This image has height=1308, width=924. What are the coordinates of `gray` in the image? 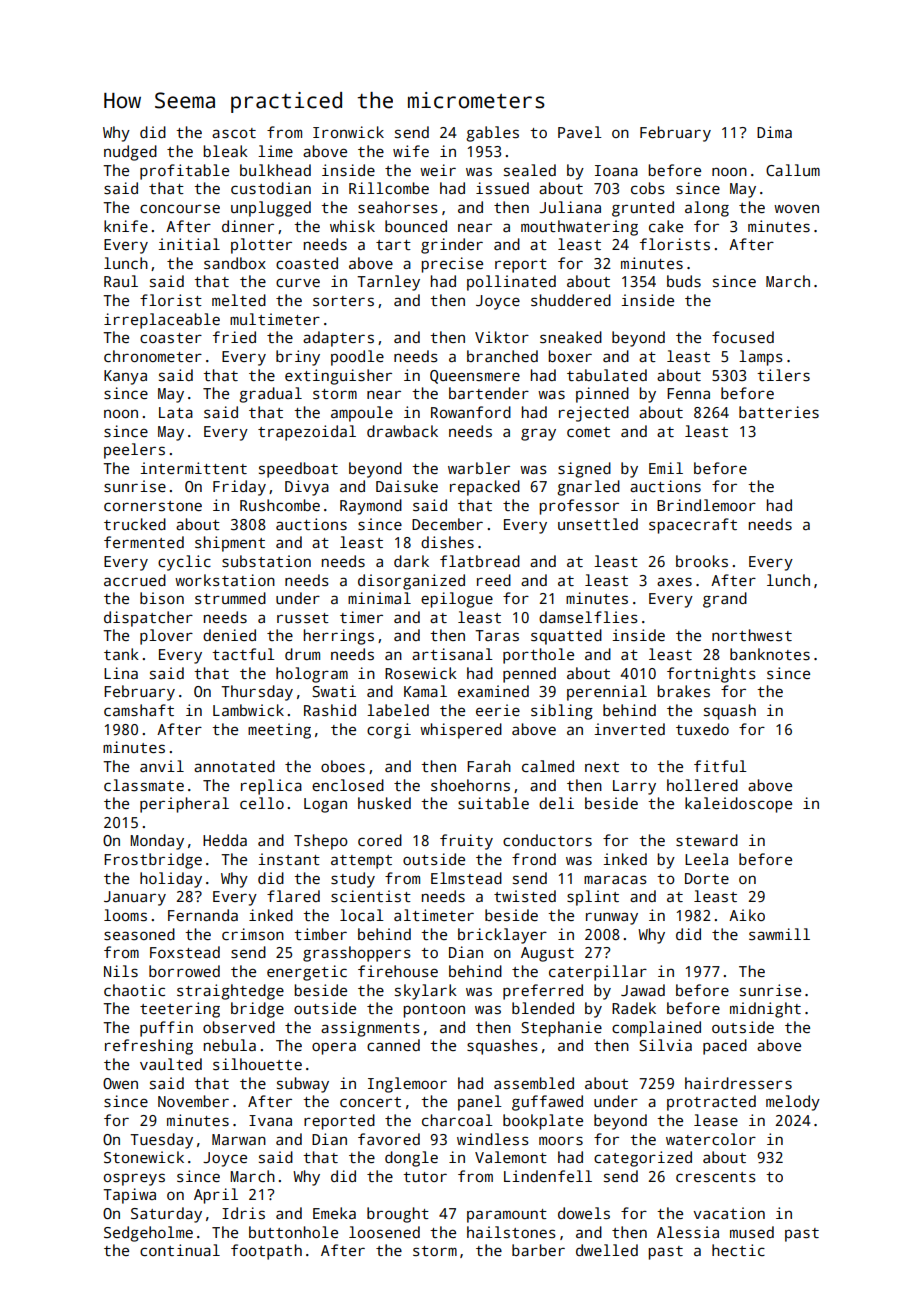 It's located at (538, 434).
